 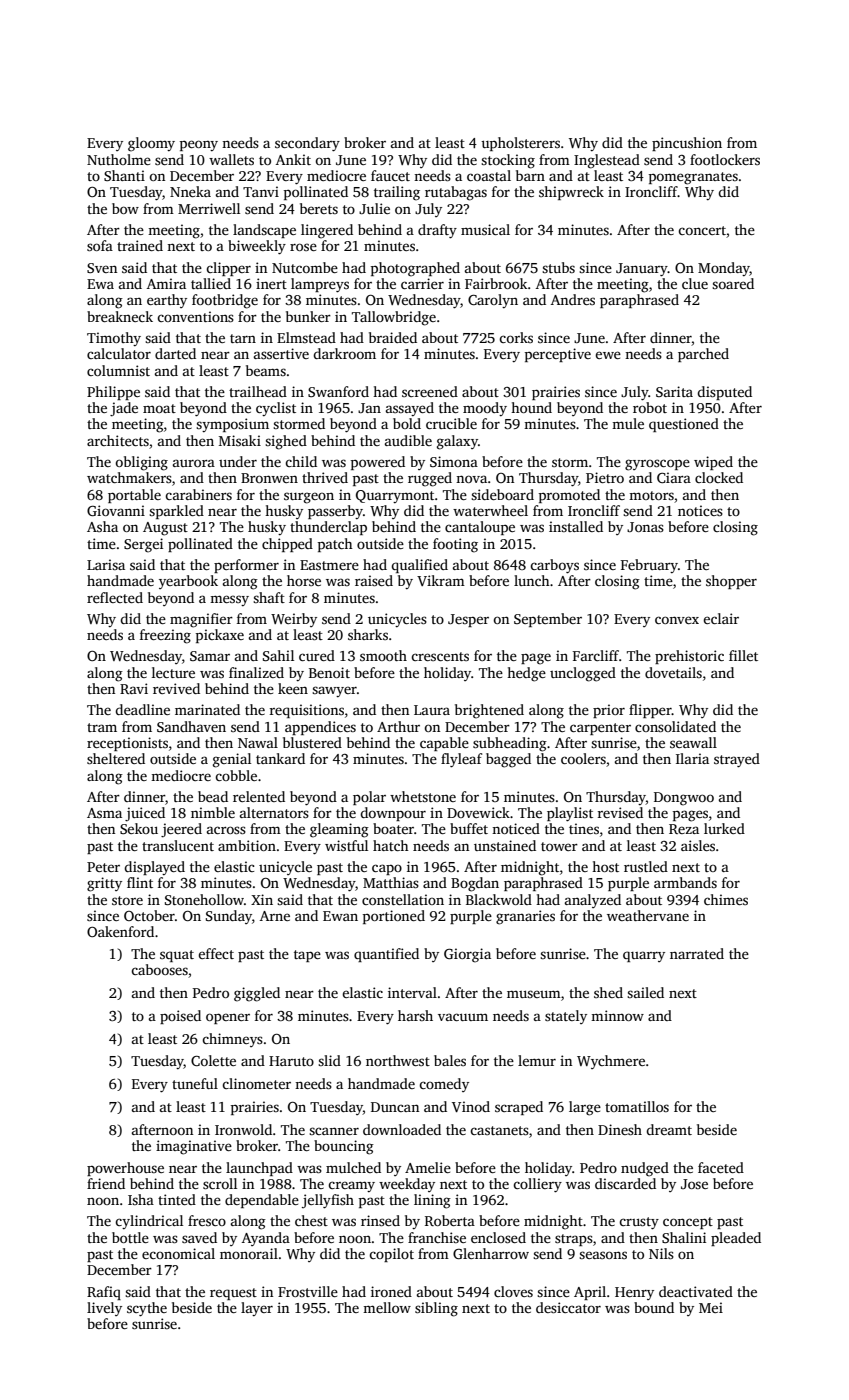 I want to click on clocked, so click(x=719, y=477).
